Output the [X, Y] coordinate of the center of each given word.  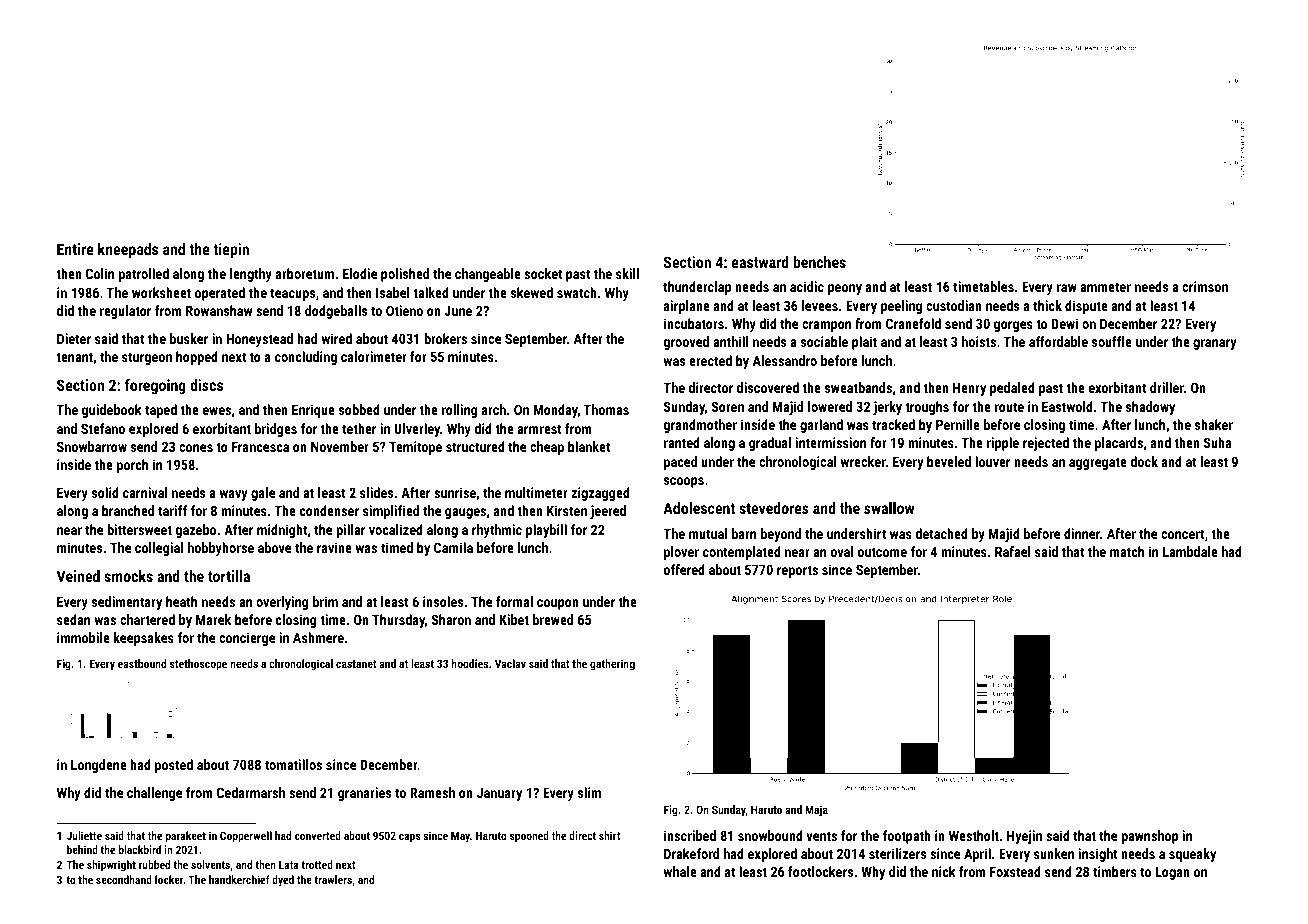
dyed [283, 881]
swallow [889, 508]
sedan [73, 619]
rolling [460, 411]
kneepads [128, 250]
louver [992, 461]
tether [359, 428]
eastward [760, 262]
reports [797, 571]
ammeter [1105, 287]
